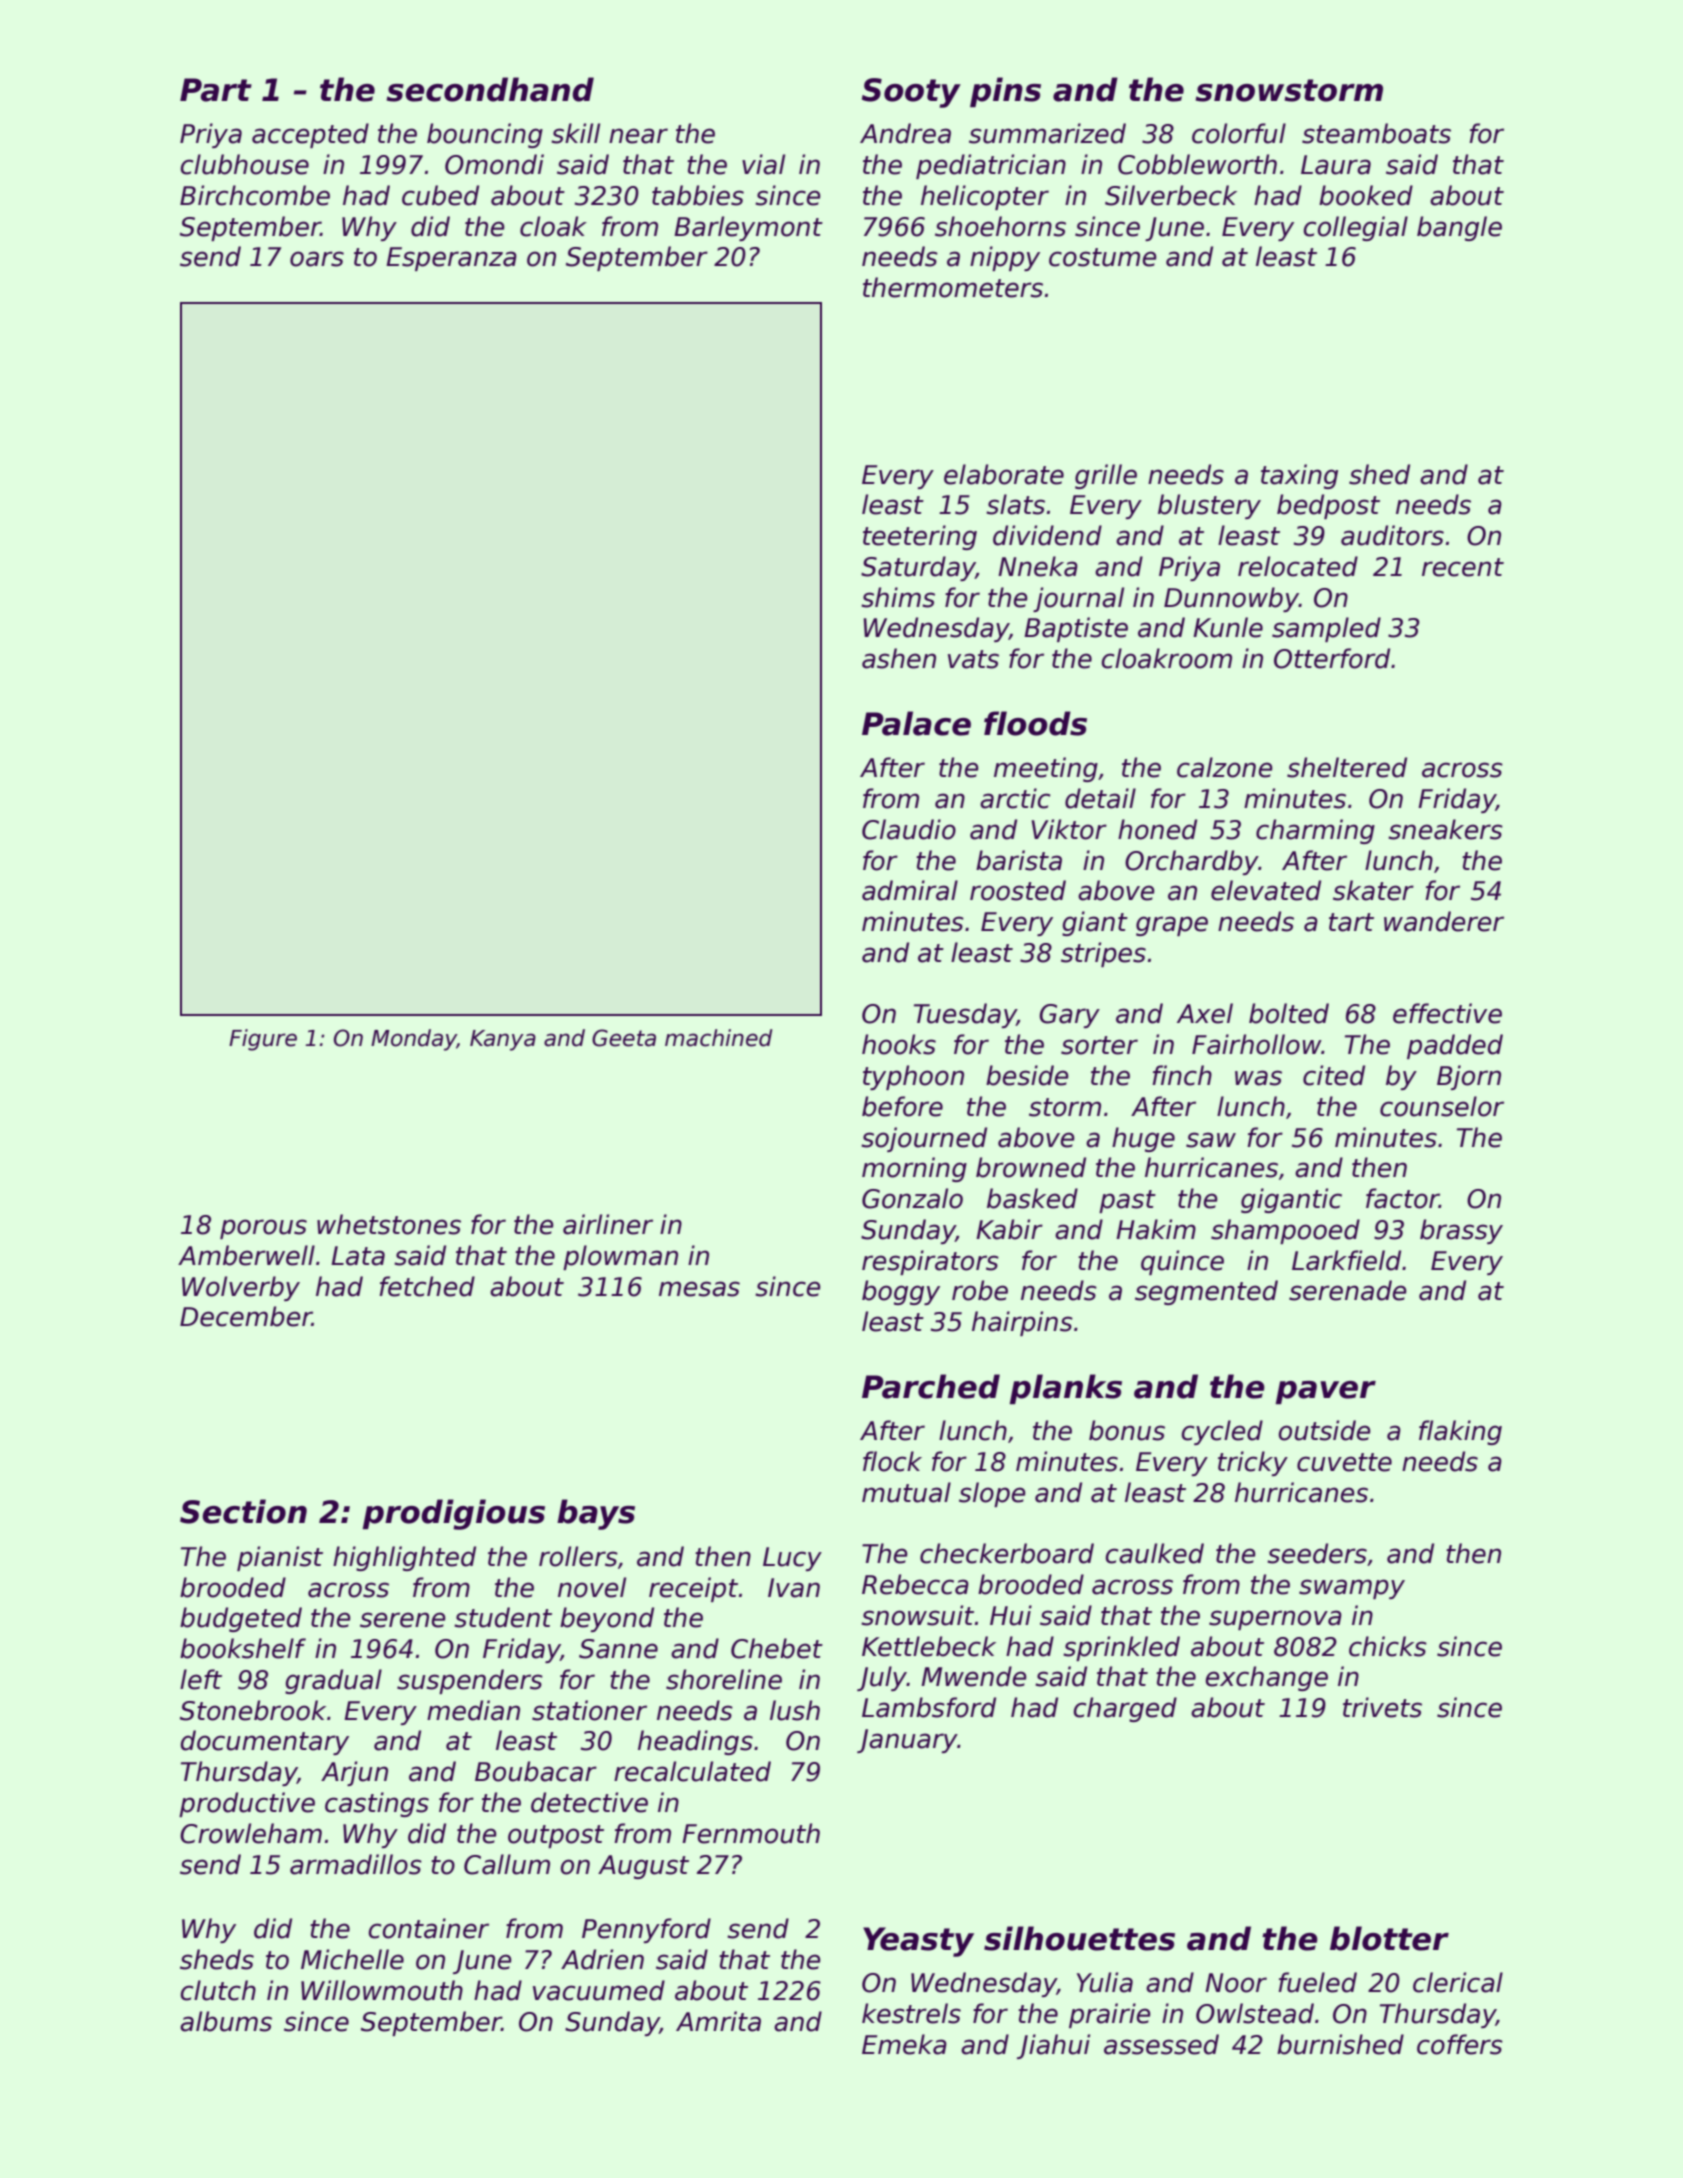 This screenshot has width=1683, height=2178. Describe the element at coordinates (638, 136) in the screenshot. I see `near` at that location.
